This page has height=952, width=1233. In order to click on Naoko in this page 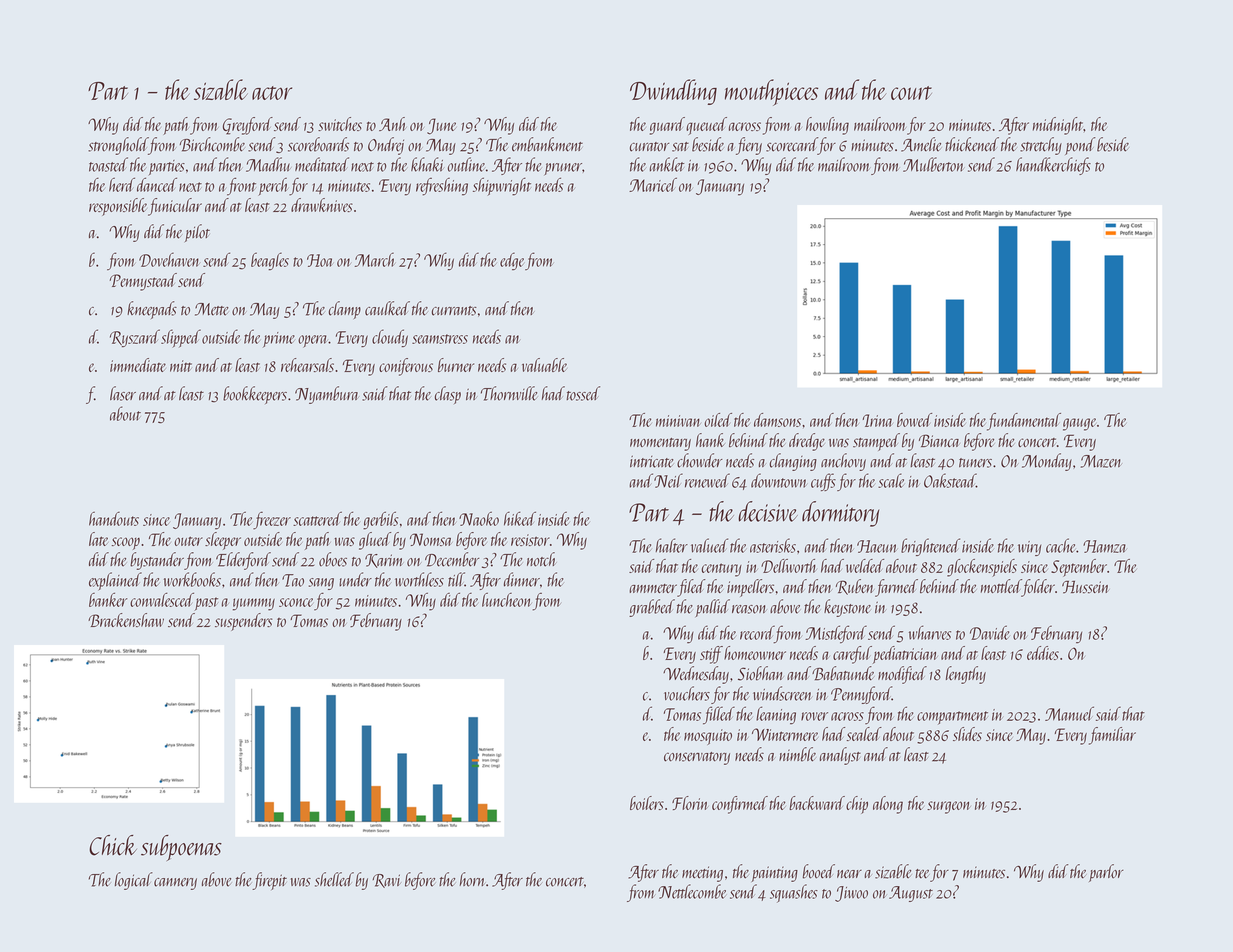, I will do `click(479, 519)`.
